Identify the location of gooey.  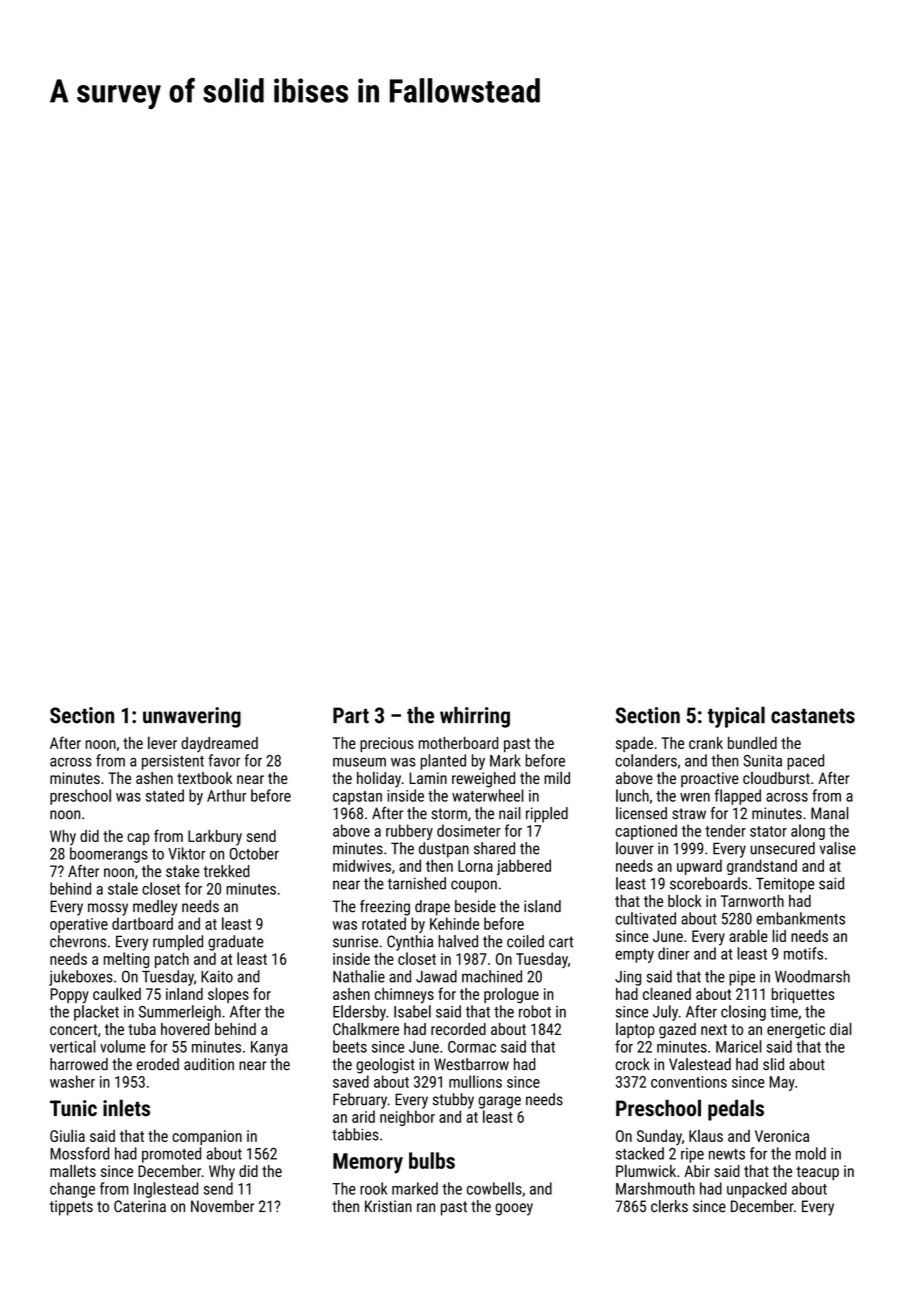
(514, 1209).
